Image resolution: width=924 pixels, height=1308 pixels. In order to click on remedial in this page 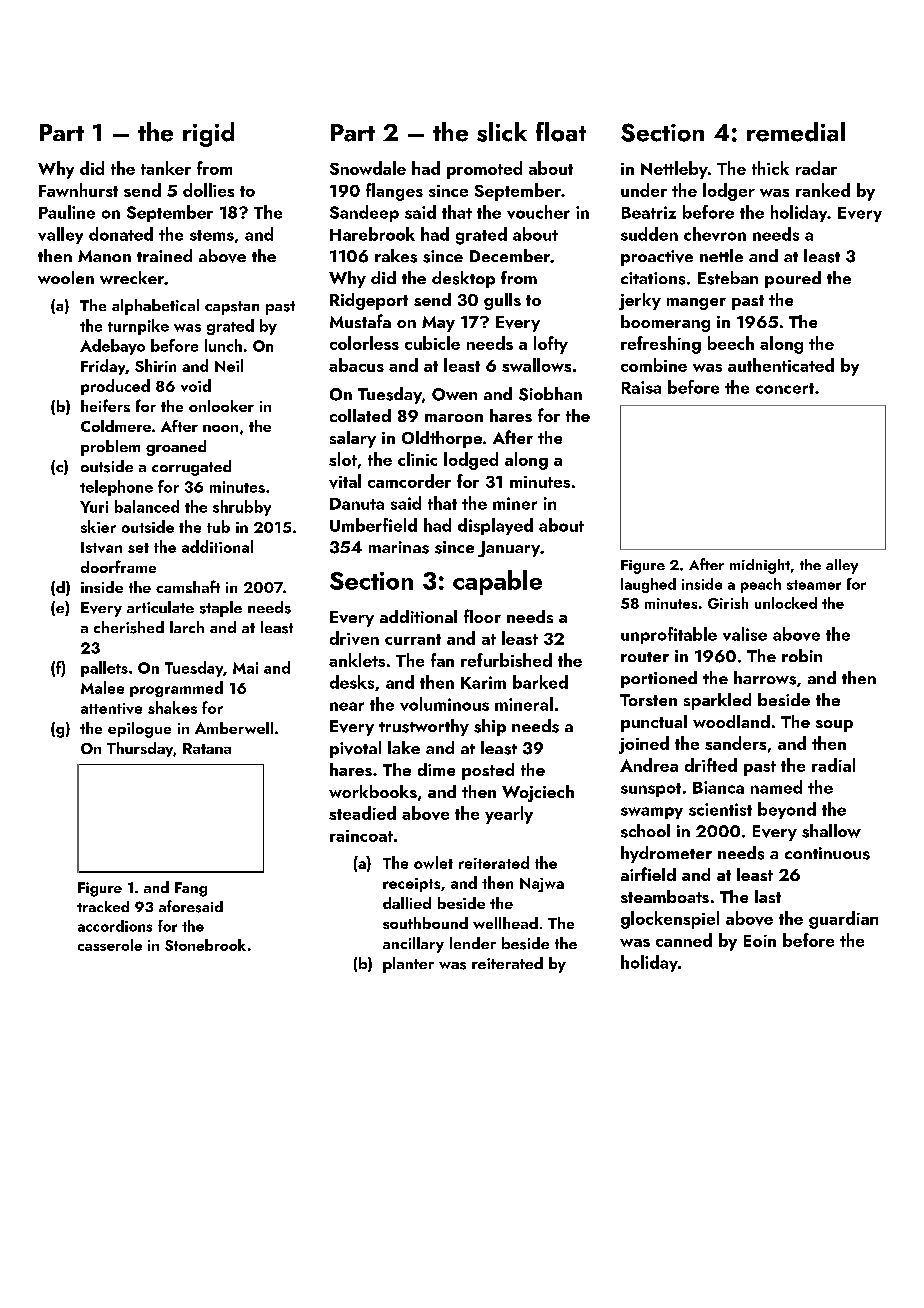, I will do `click(796, 132)`.
